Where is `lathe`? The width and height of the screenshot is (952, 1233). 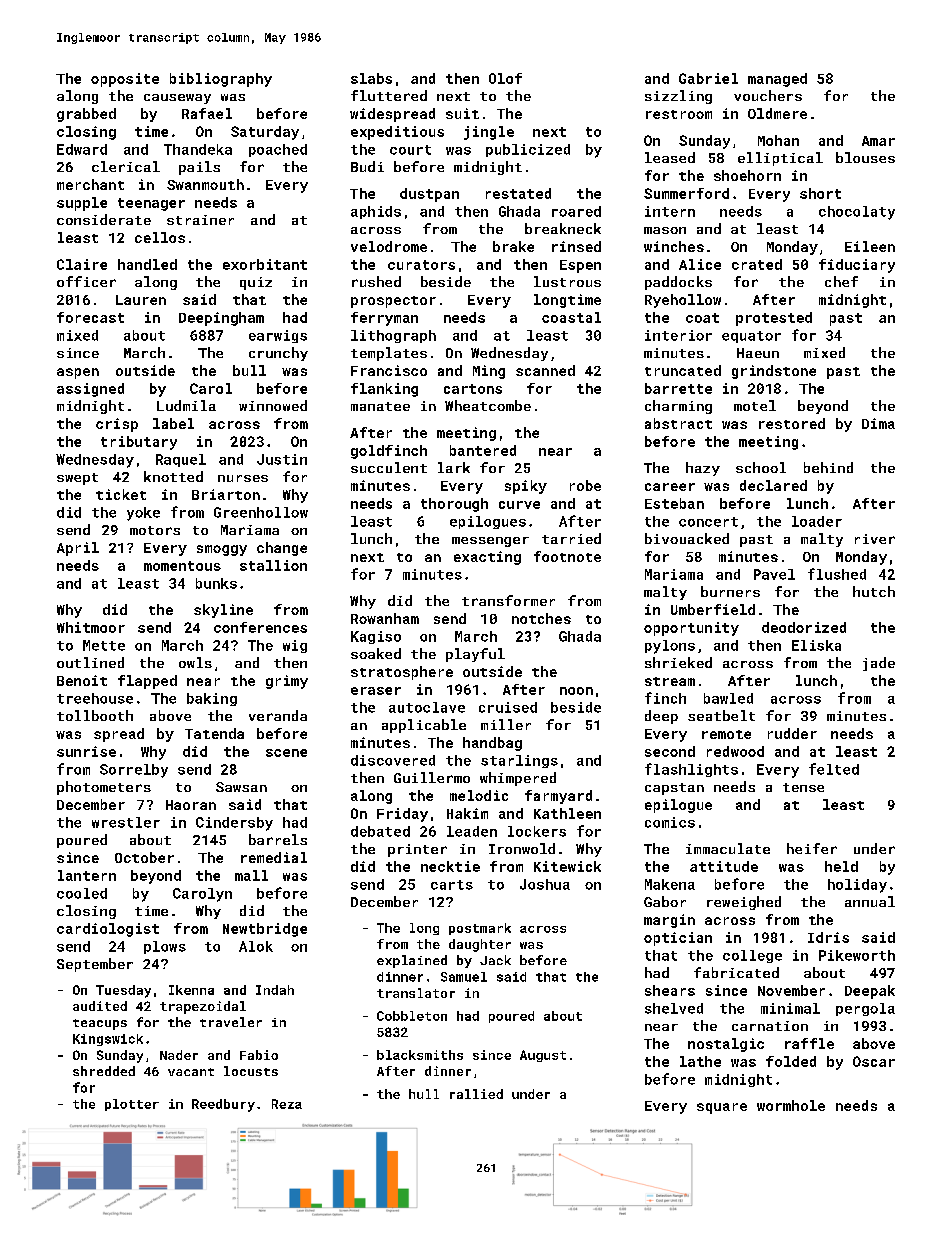 lathe is located at coordinates (700, 1061).
